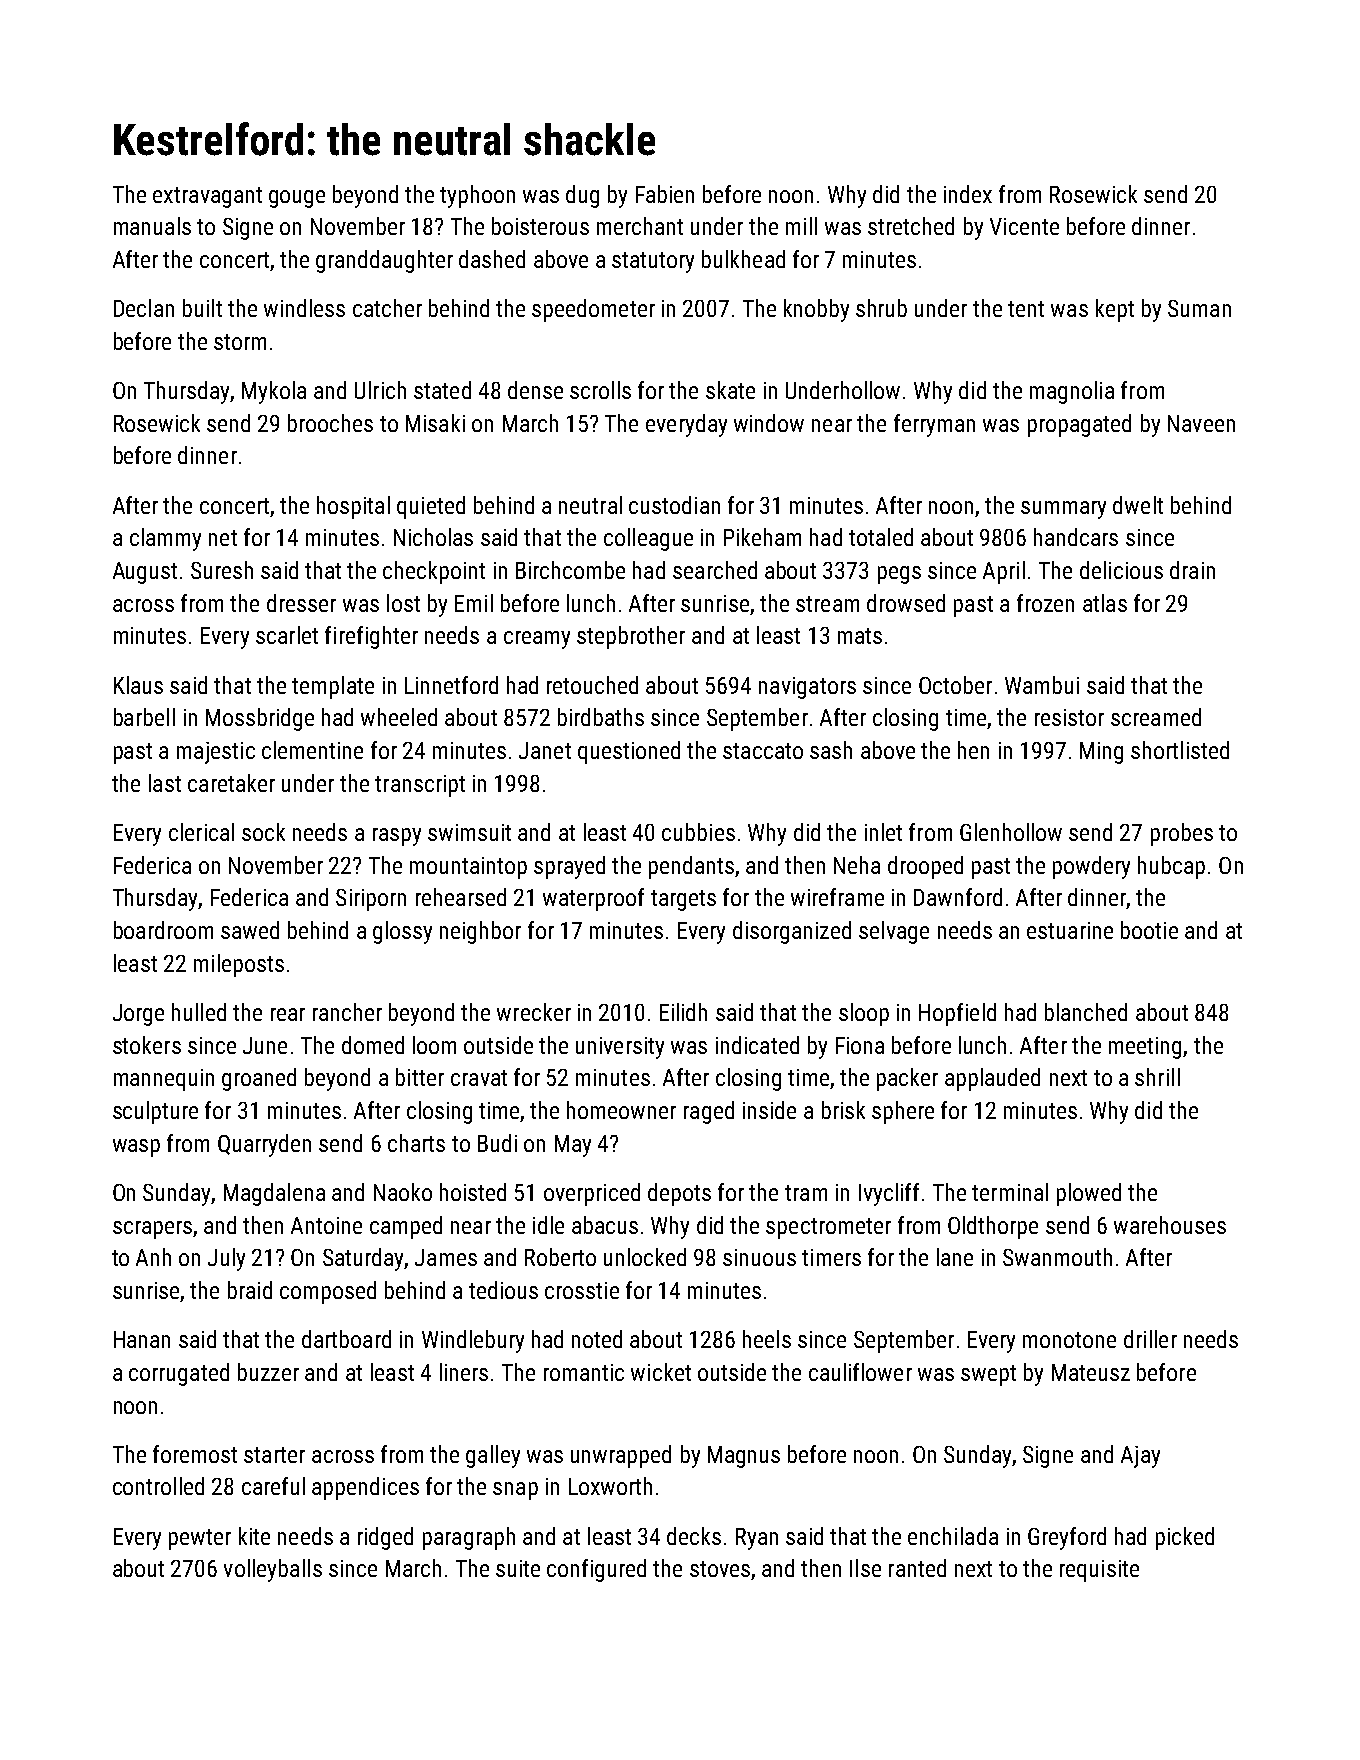 The width and height of the image is (1360, 1760). Describe the element at coordinates (665, 194) in the image. I see `Fabien` at that location.
